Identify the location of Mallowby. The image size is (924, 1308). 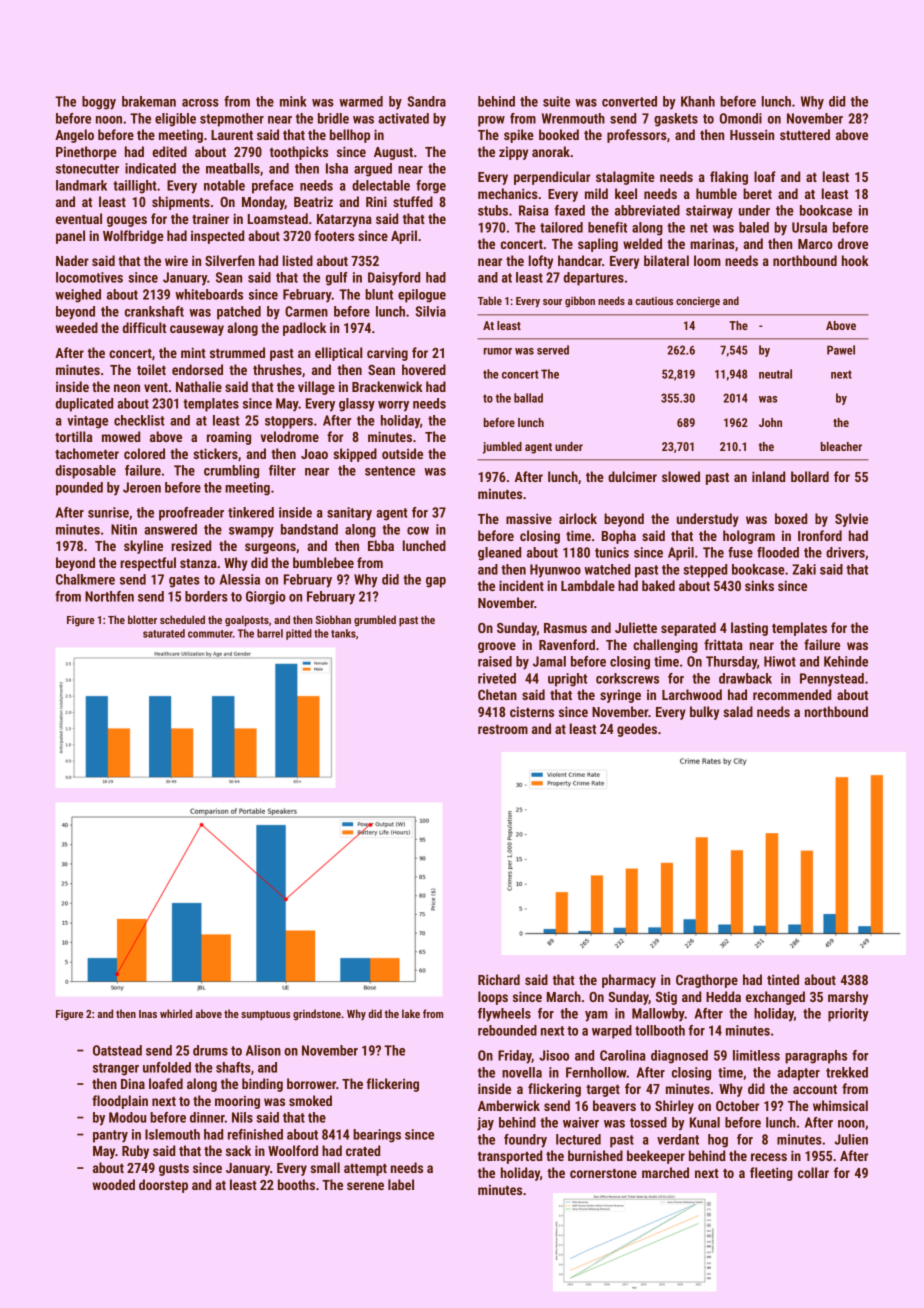
(658, 1015).
